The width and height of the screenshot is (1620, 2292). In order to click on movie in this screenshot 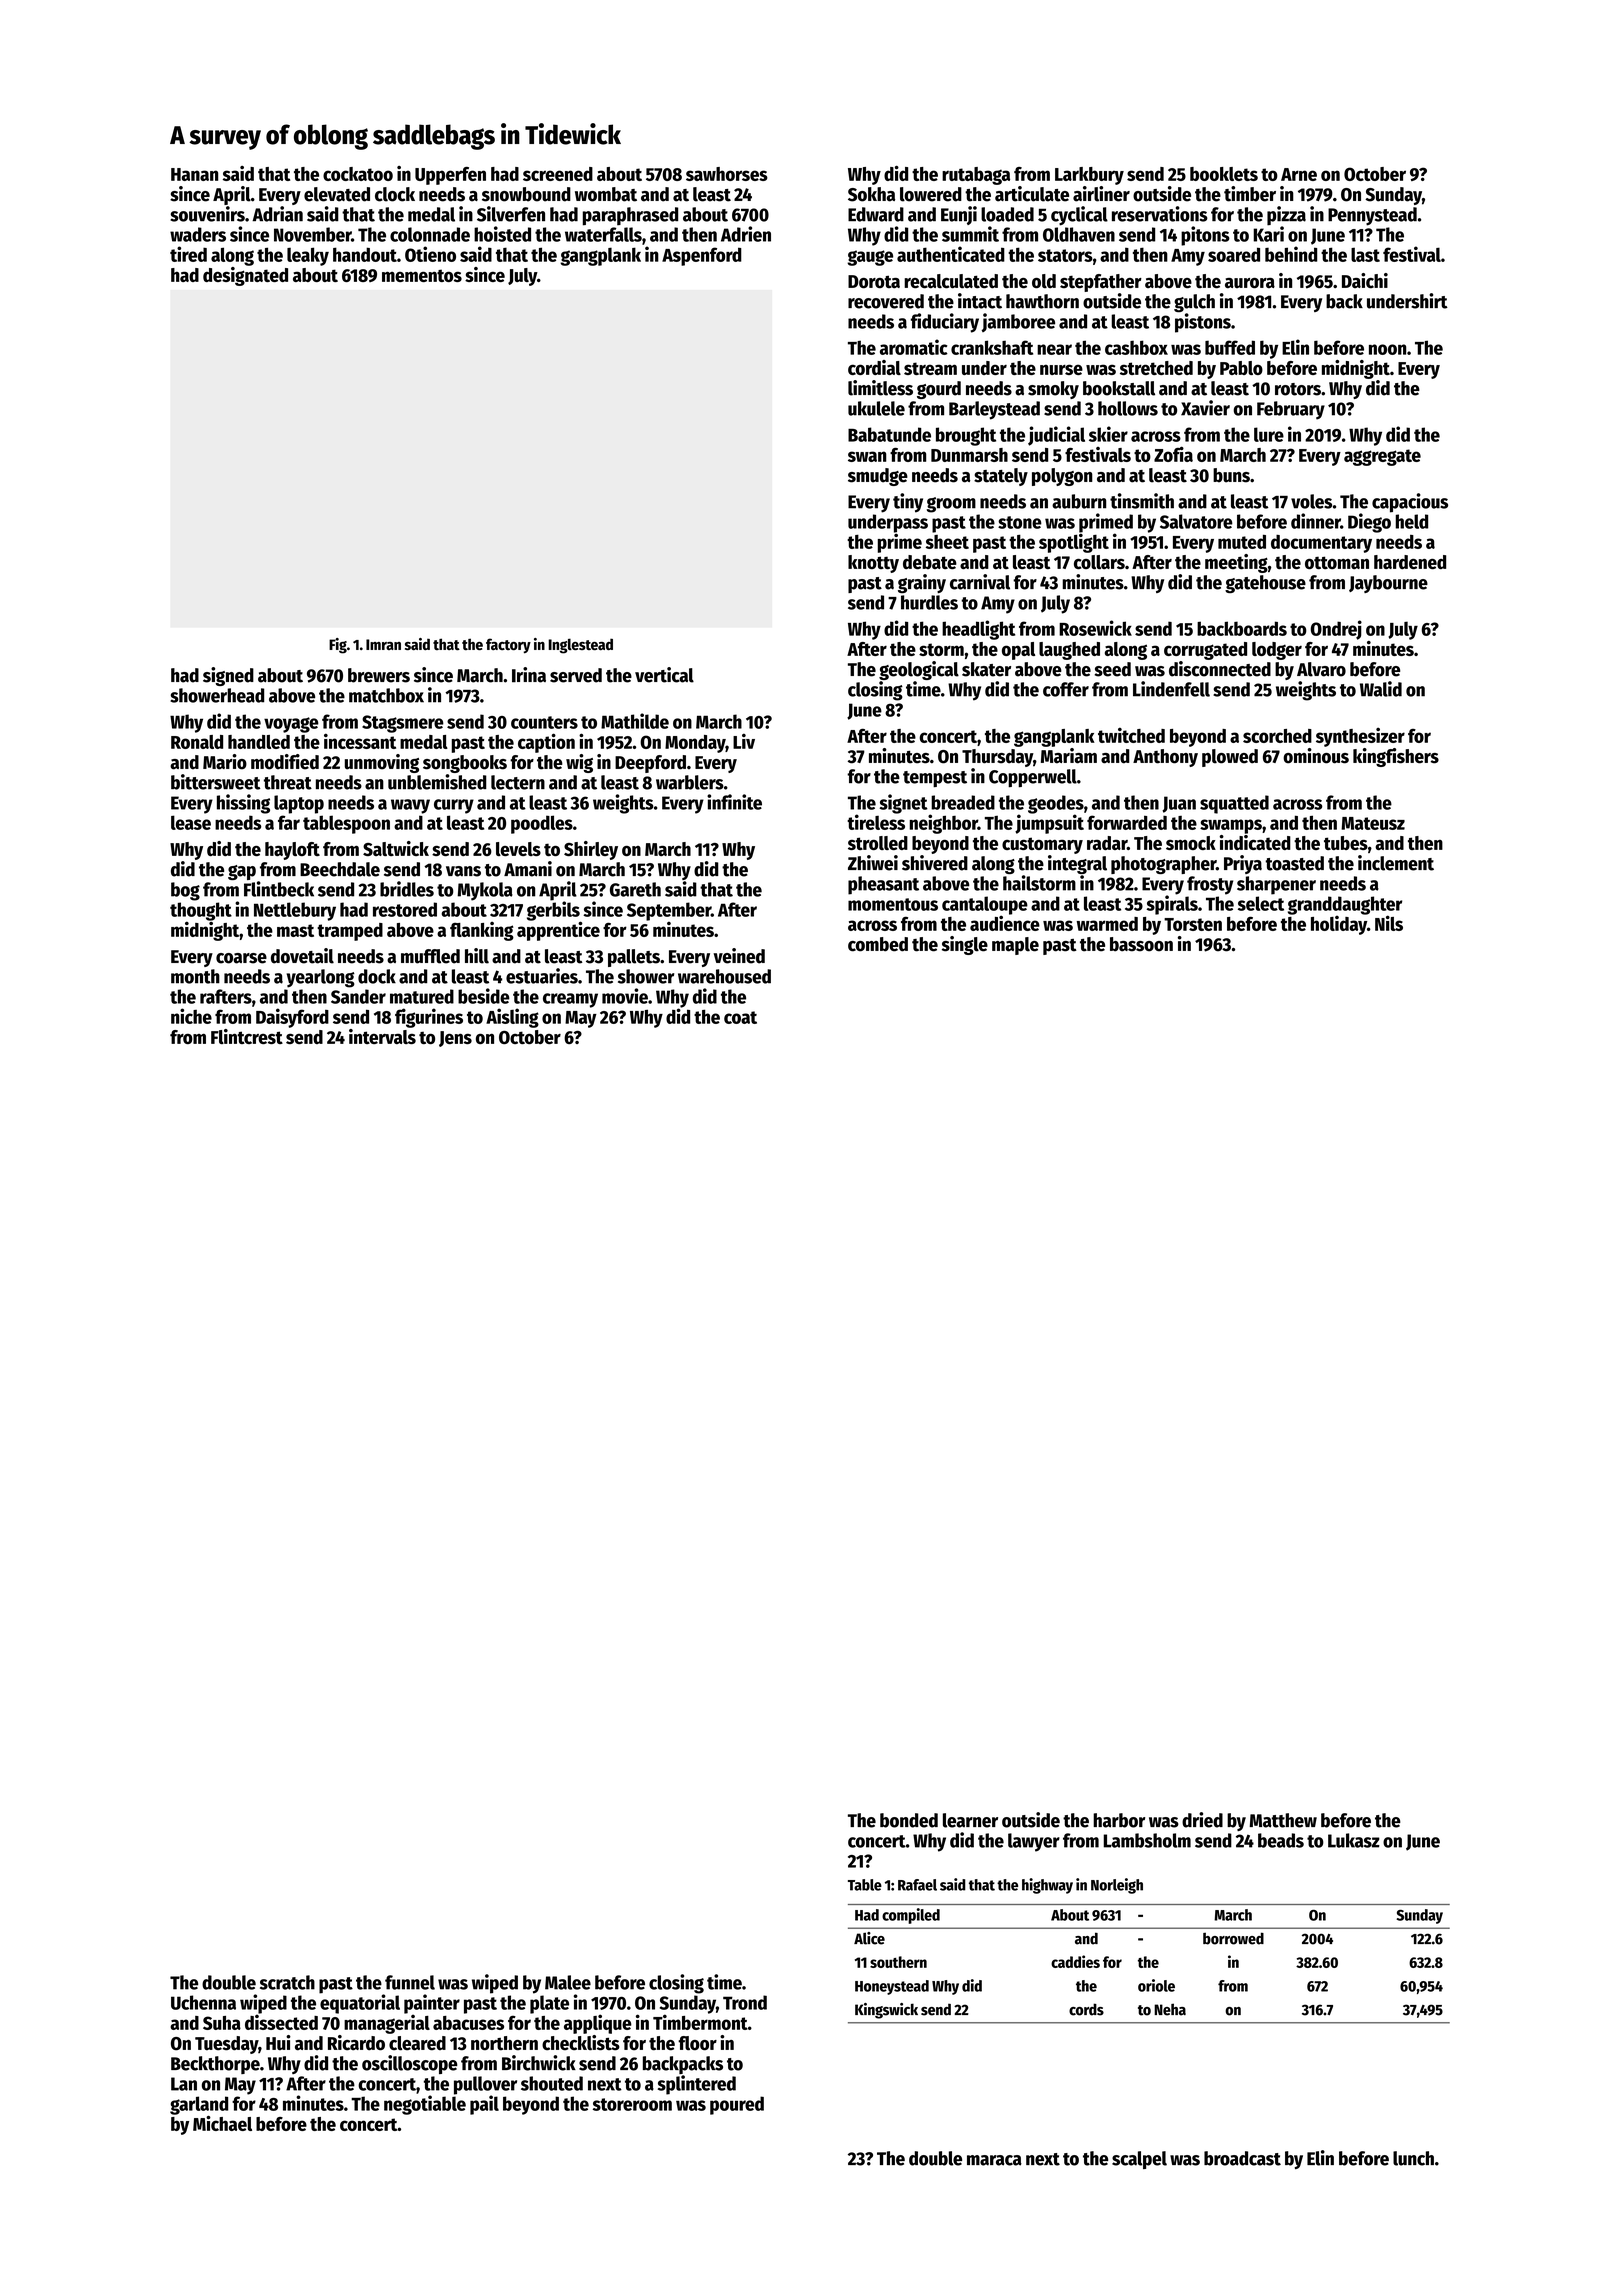, I will do `click(625, 996)`.
